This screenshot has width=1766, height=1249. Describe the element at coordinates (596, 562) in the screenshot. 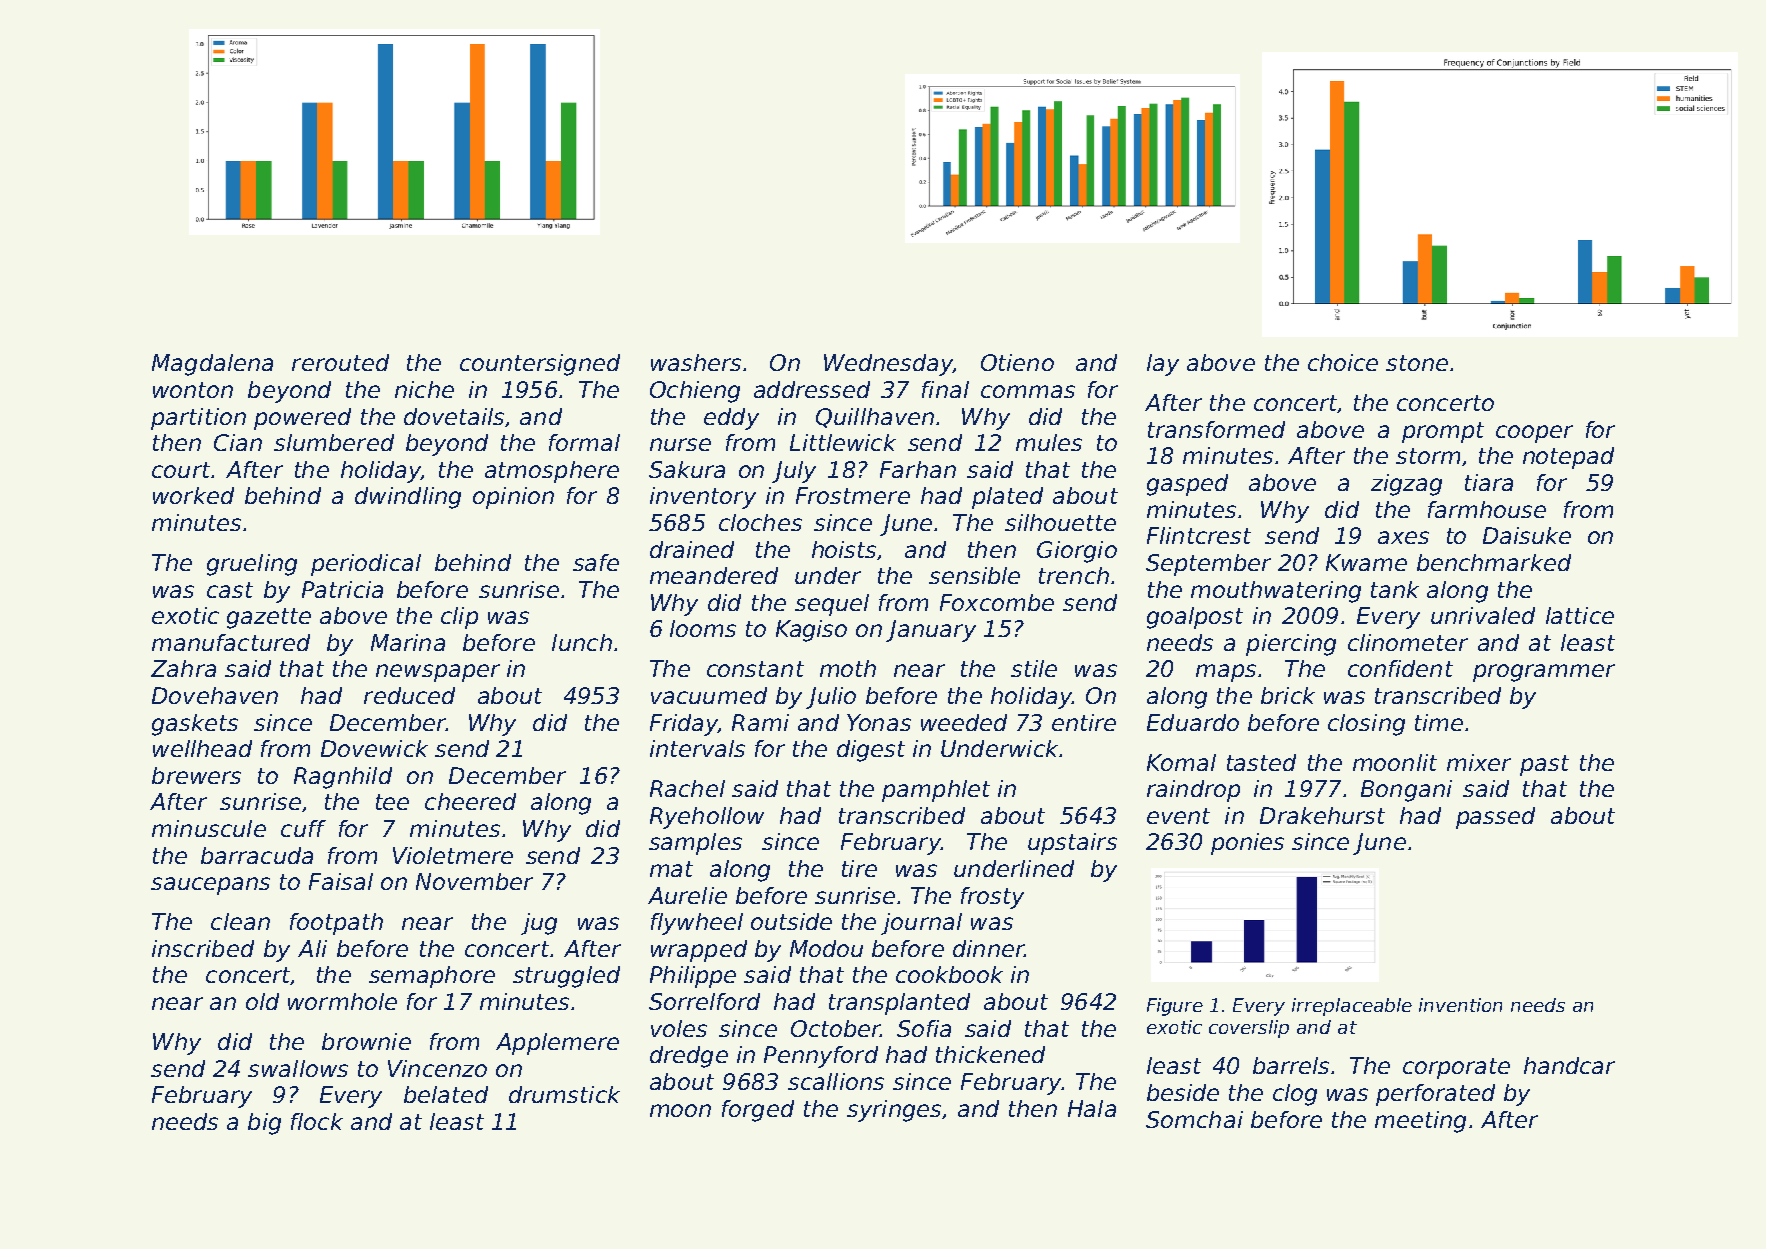

I see `safe` at that location.
